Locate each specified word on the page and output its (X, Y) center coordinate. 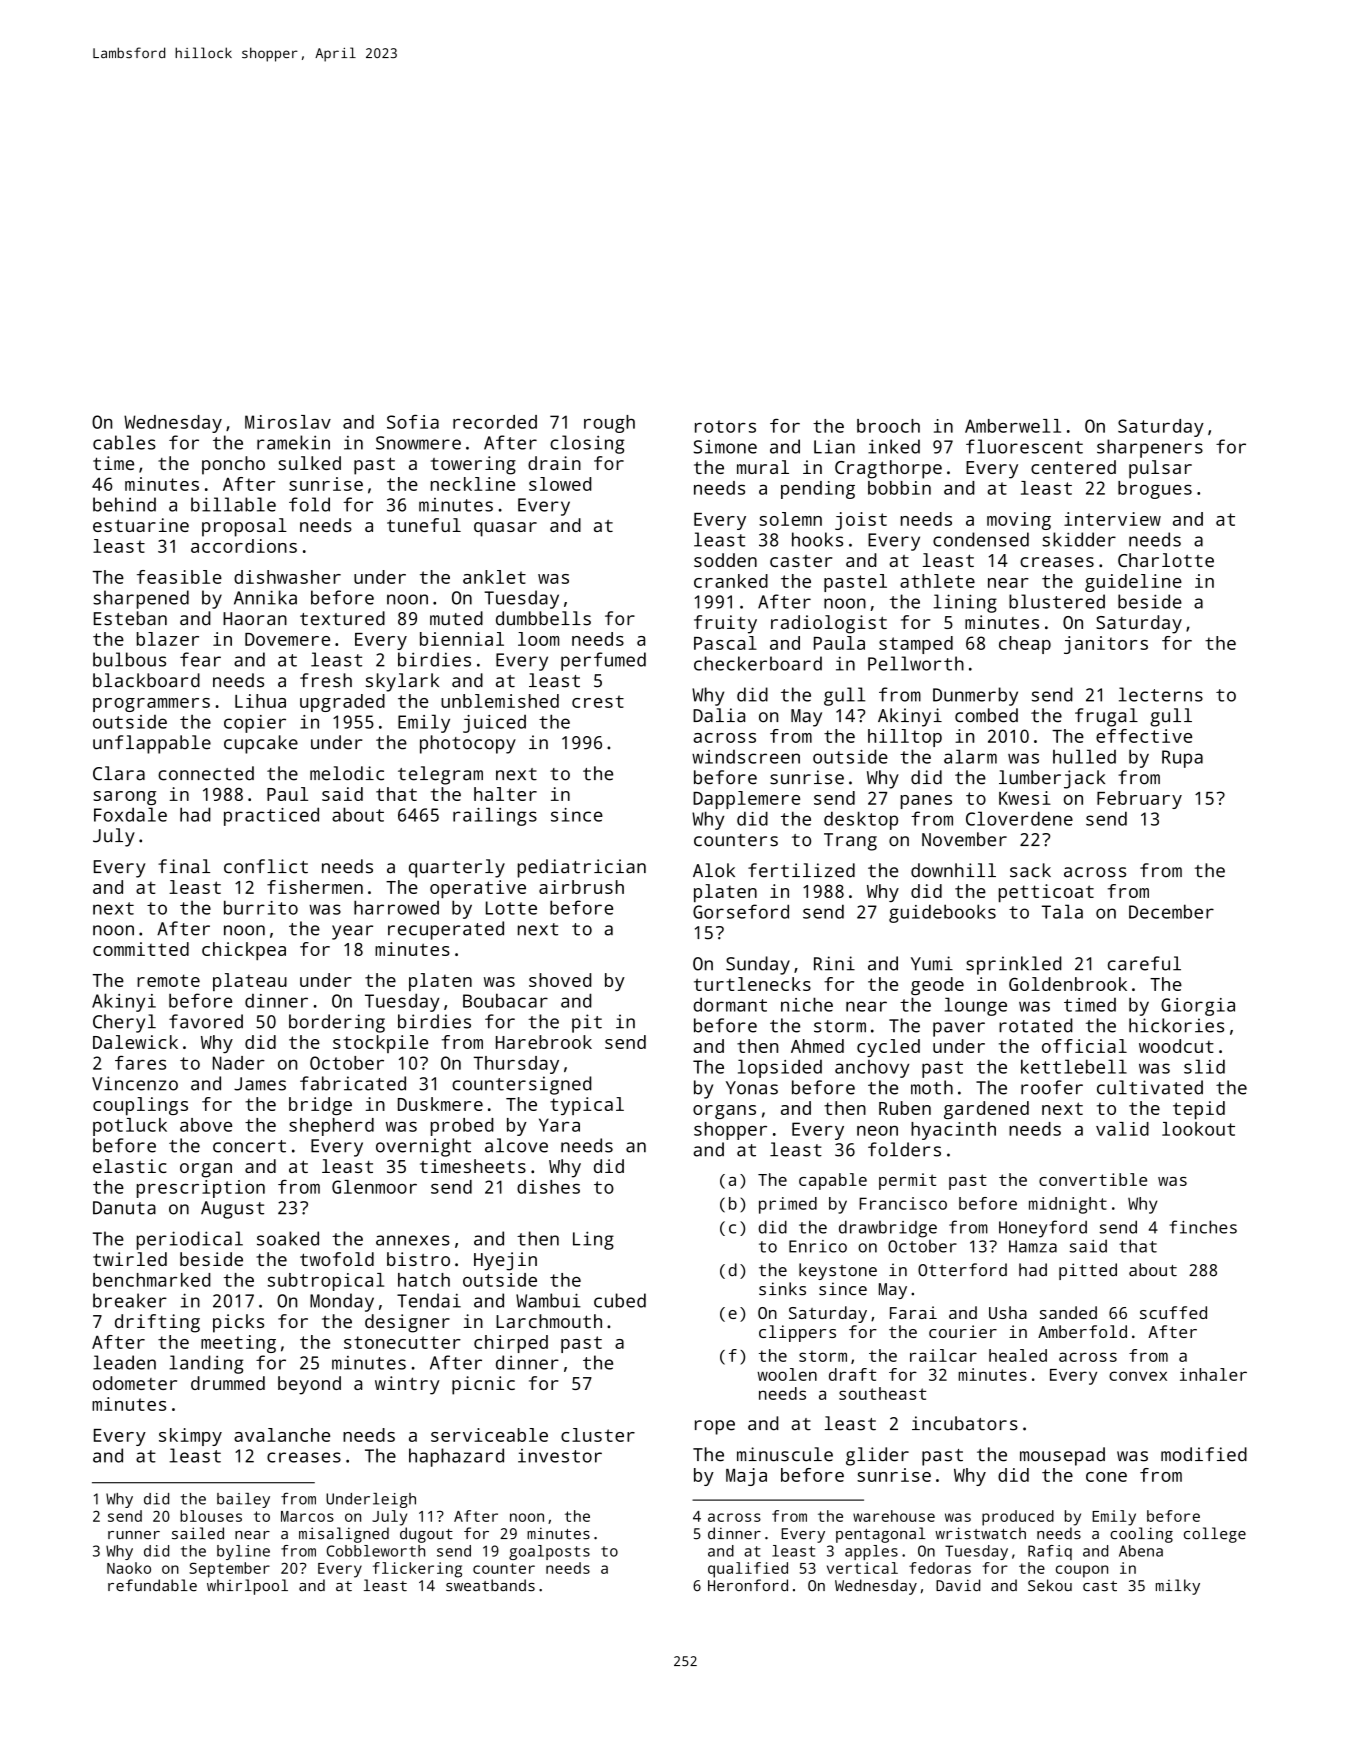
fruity (725, 624)
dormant (730, 1004)
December (1171, 911)
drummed (228, 1383)
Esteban (130, 618)
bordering (337, 1023)
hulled (1084, 756)
